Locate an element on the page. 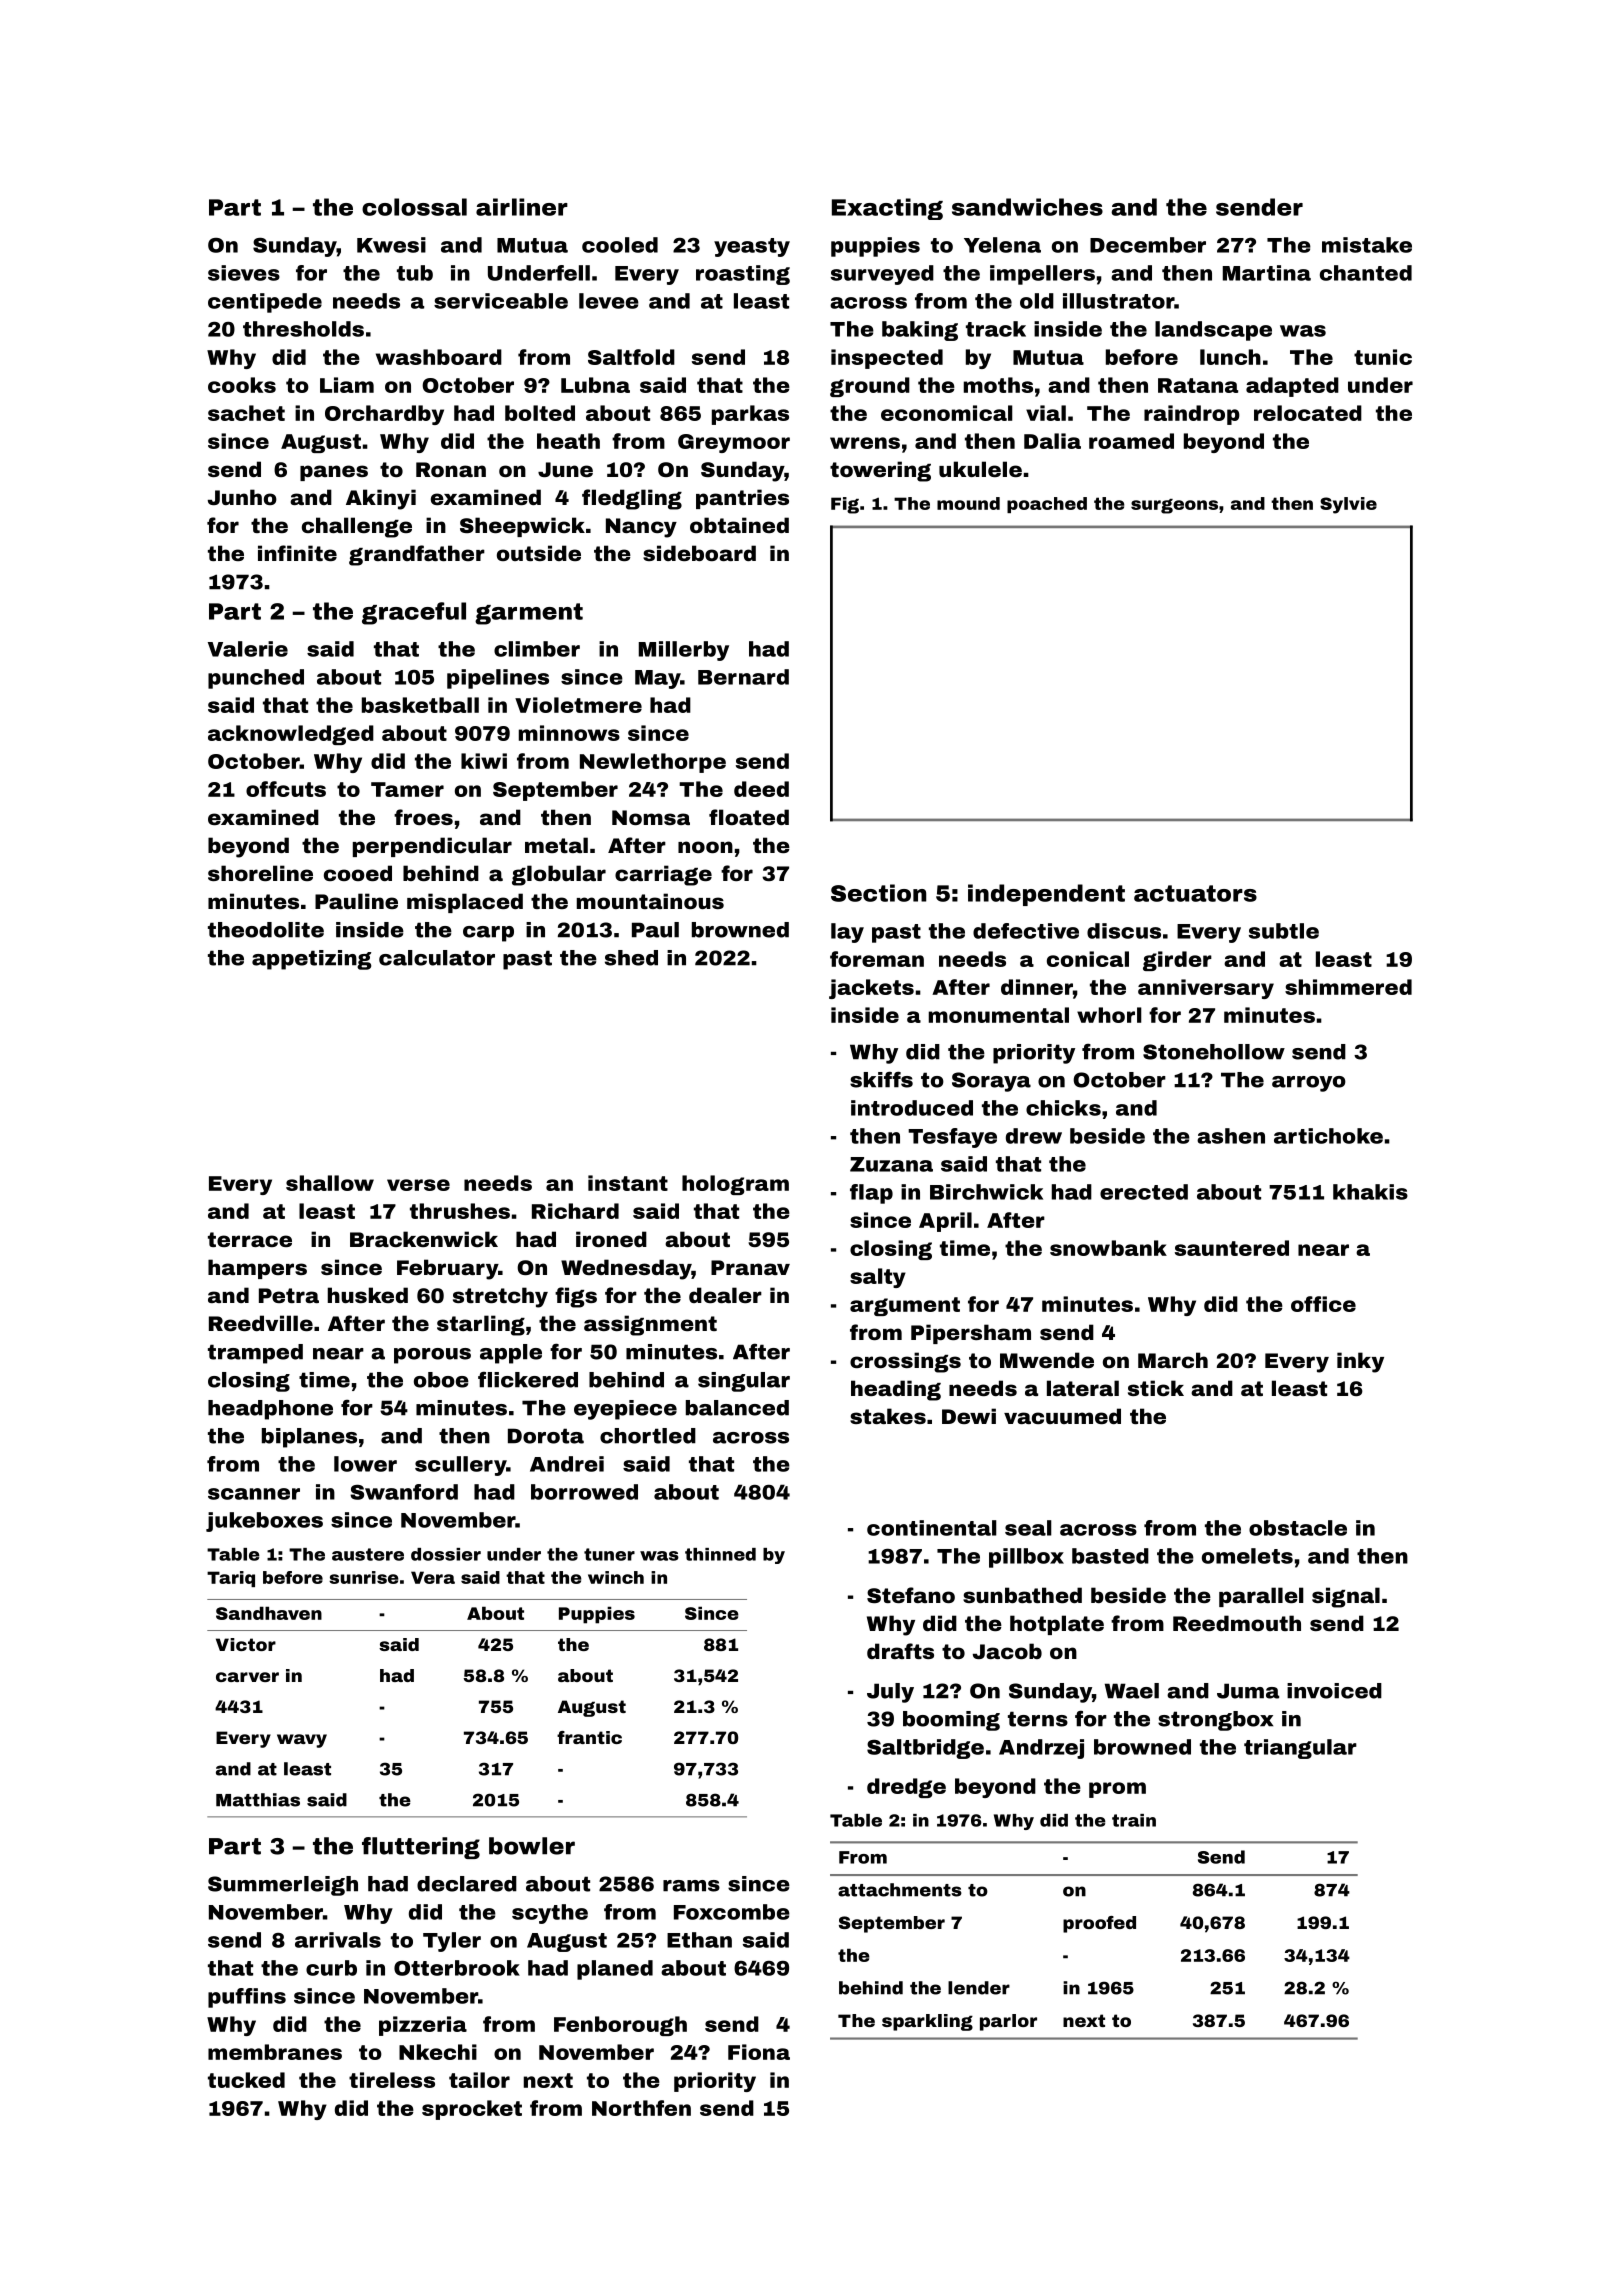 The width and height of the document is (1620, 2292). thinned is located at coordinates (720, 1554).
